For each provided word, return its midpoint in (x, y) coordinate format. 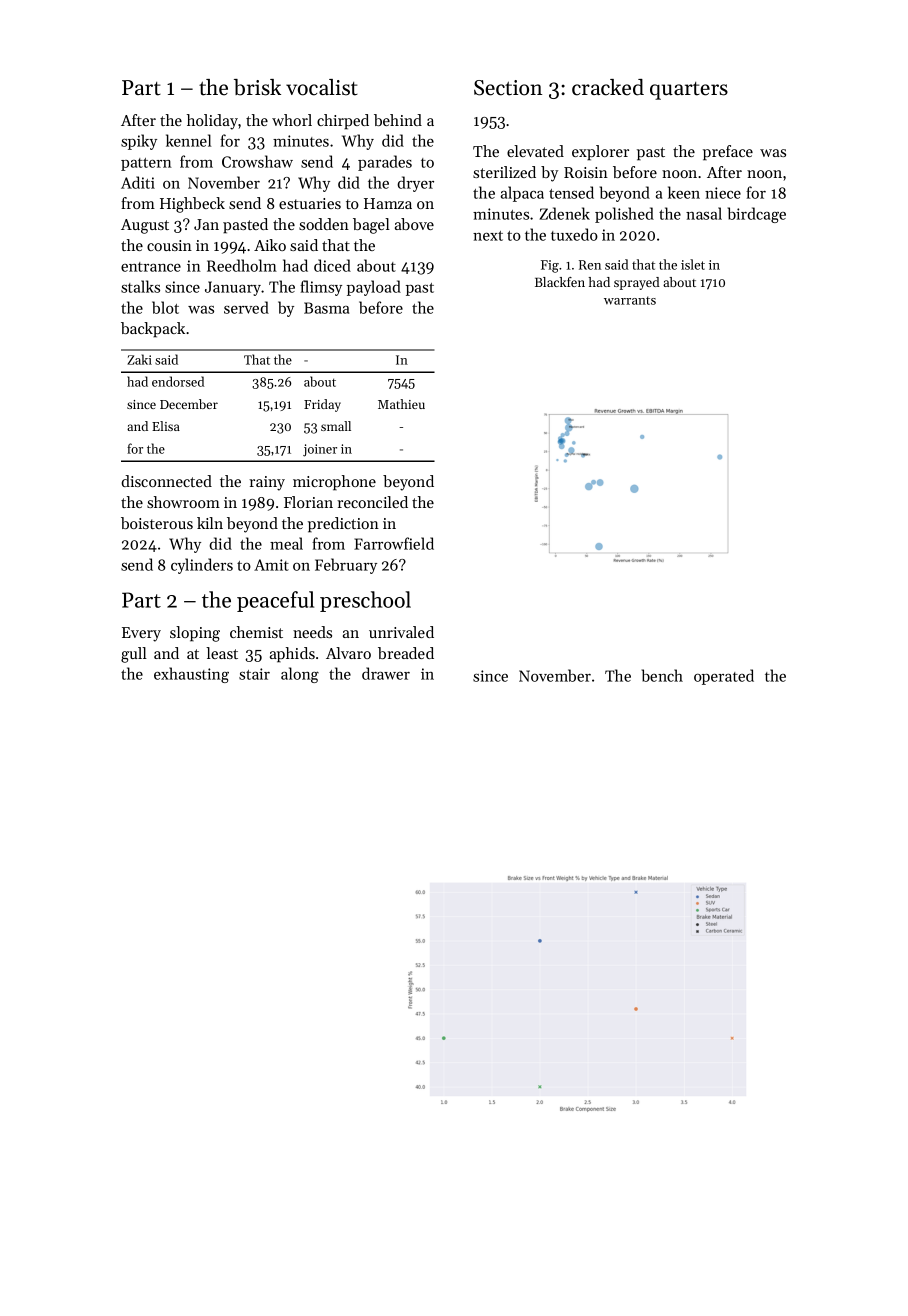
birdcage (757, 215)
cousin (169, 245)
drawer (386, 673)
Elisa (166, 426)
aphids (292, 655)
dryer (415, 184)
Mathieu (401, 404)
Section (508, 88)
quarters (689, 91)
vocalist (322, 87)
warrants (630, 300)
